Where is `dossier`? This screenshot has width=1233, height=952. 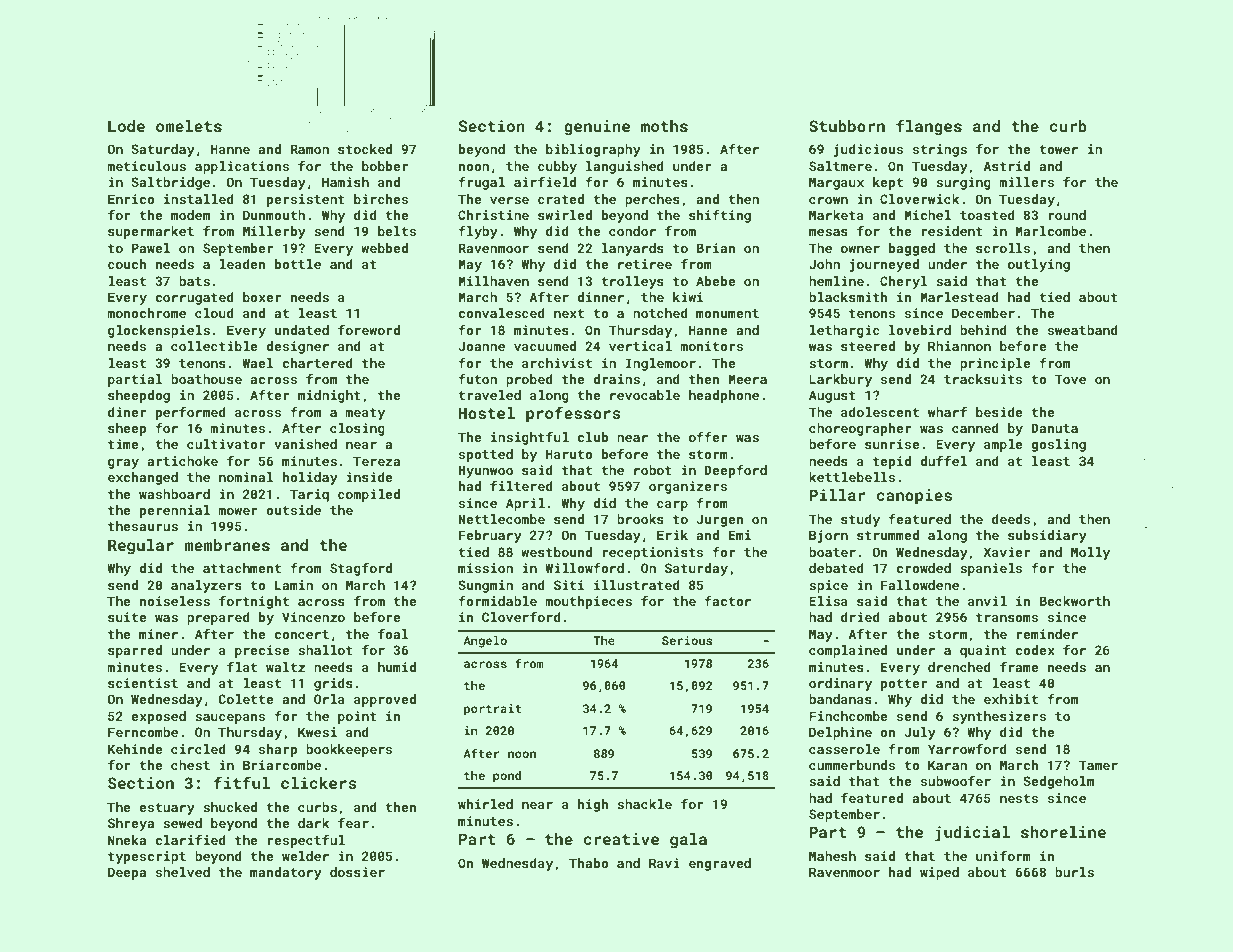
dossier is located at coordinates (357, 872).
